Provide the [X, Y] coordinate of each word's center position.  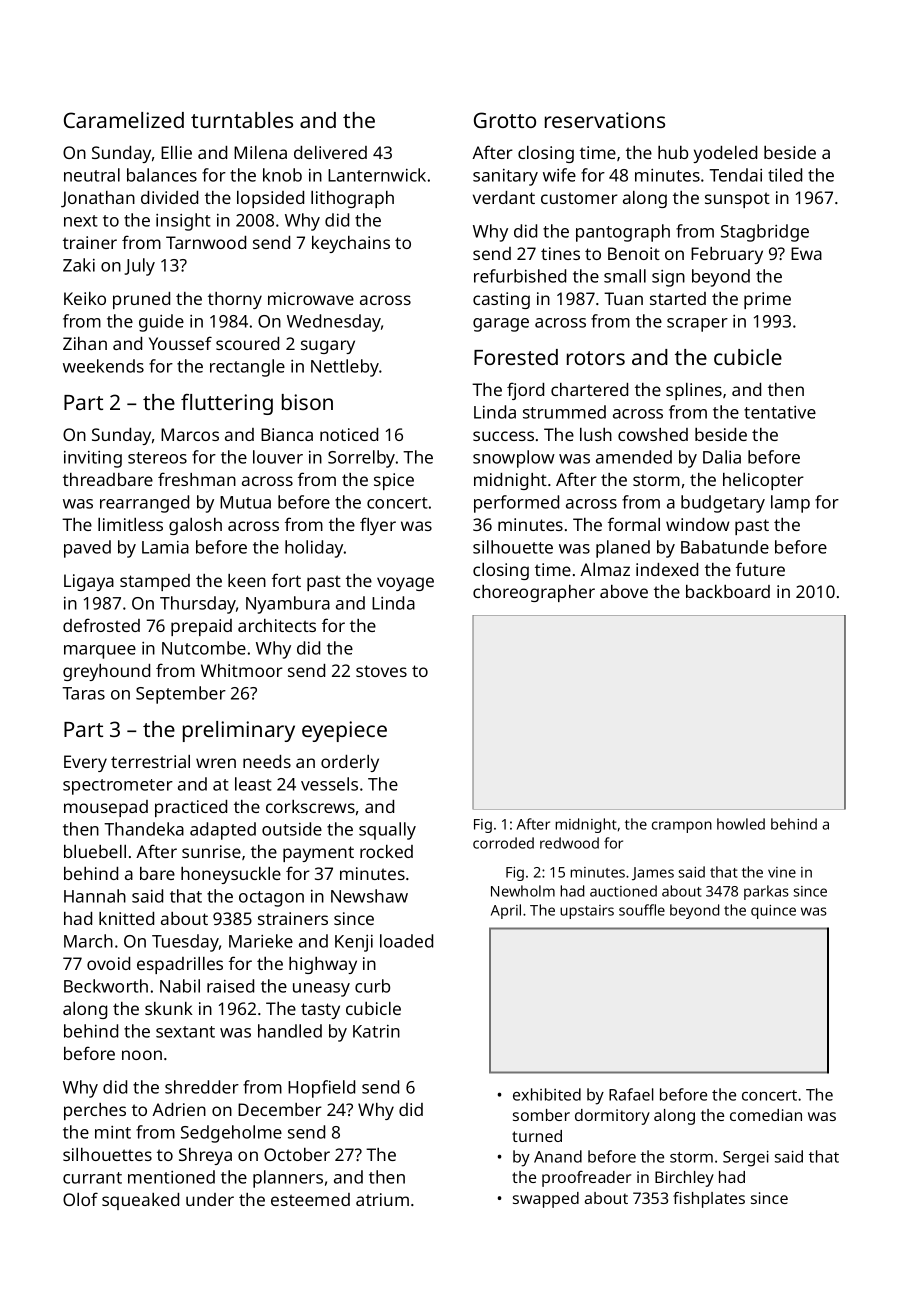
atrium [382, 1199]
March [88, 941]
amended [634, 457]
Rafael [631, 1094]
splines [694, 391]
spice [394, 481]
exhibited [547, 1094]
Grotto [505, 120]
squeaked [140, 1201]
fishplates [709, 1200]
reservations [605, 120]
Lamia [165, 547]
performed [516, 504]
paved [87, 549]
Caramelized [124, 120]
